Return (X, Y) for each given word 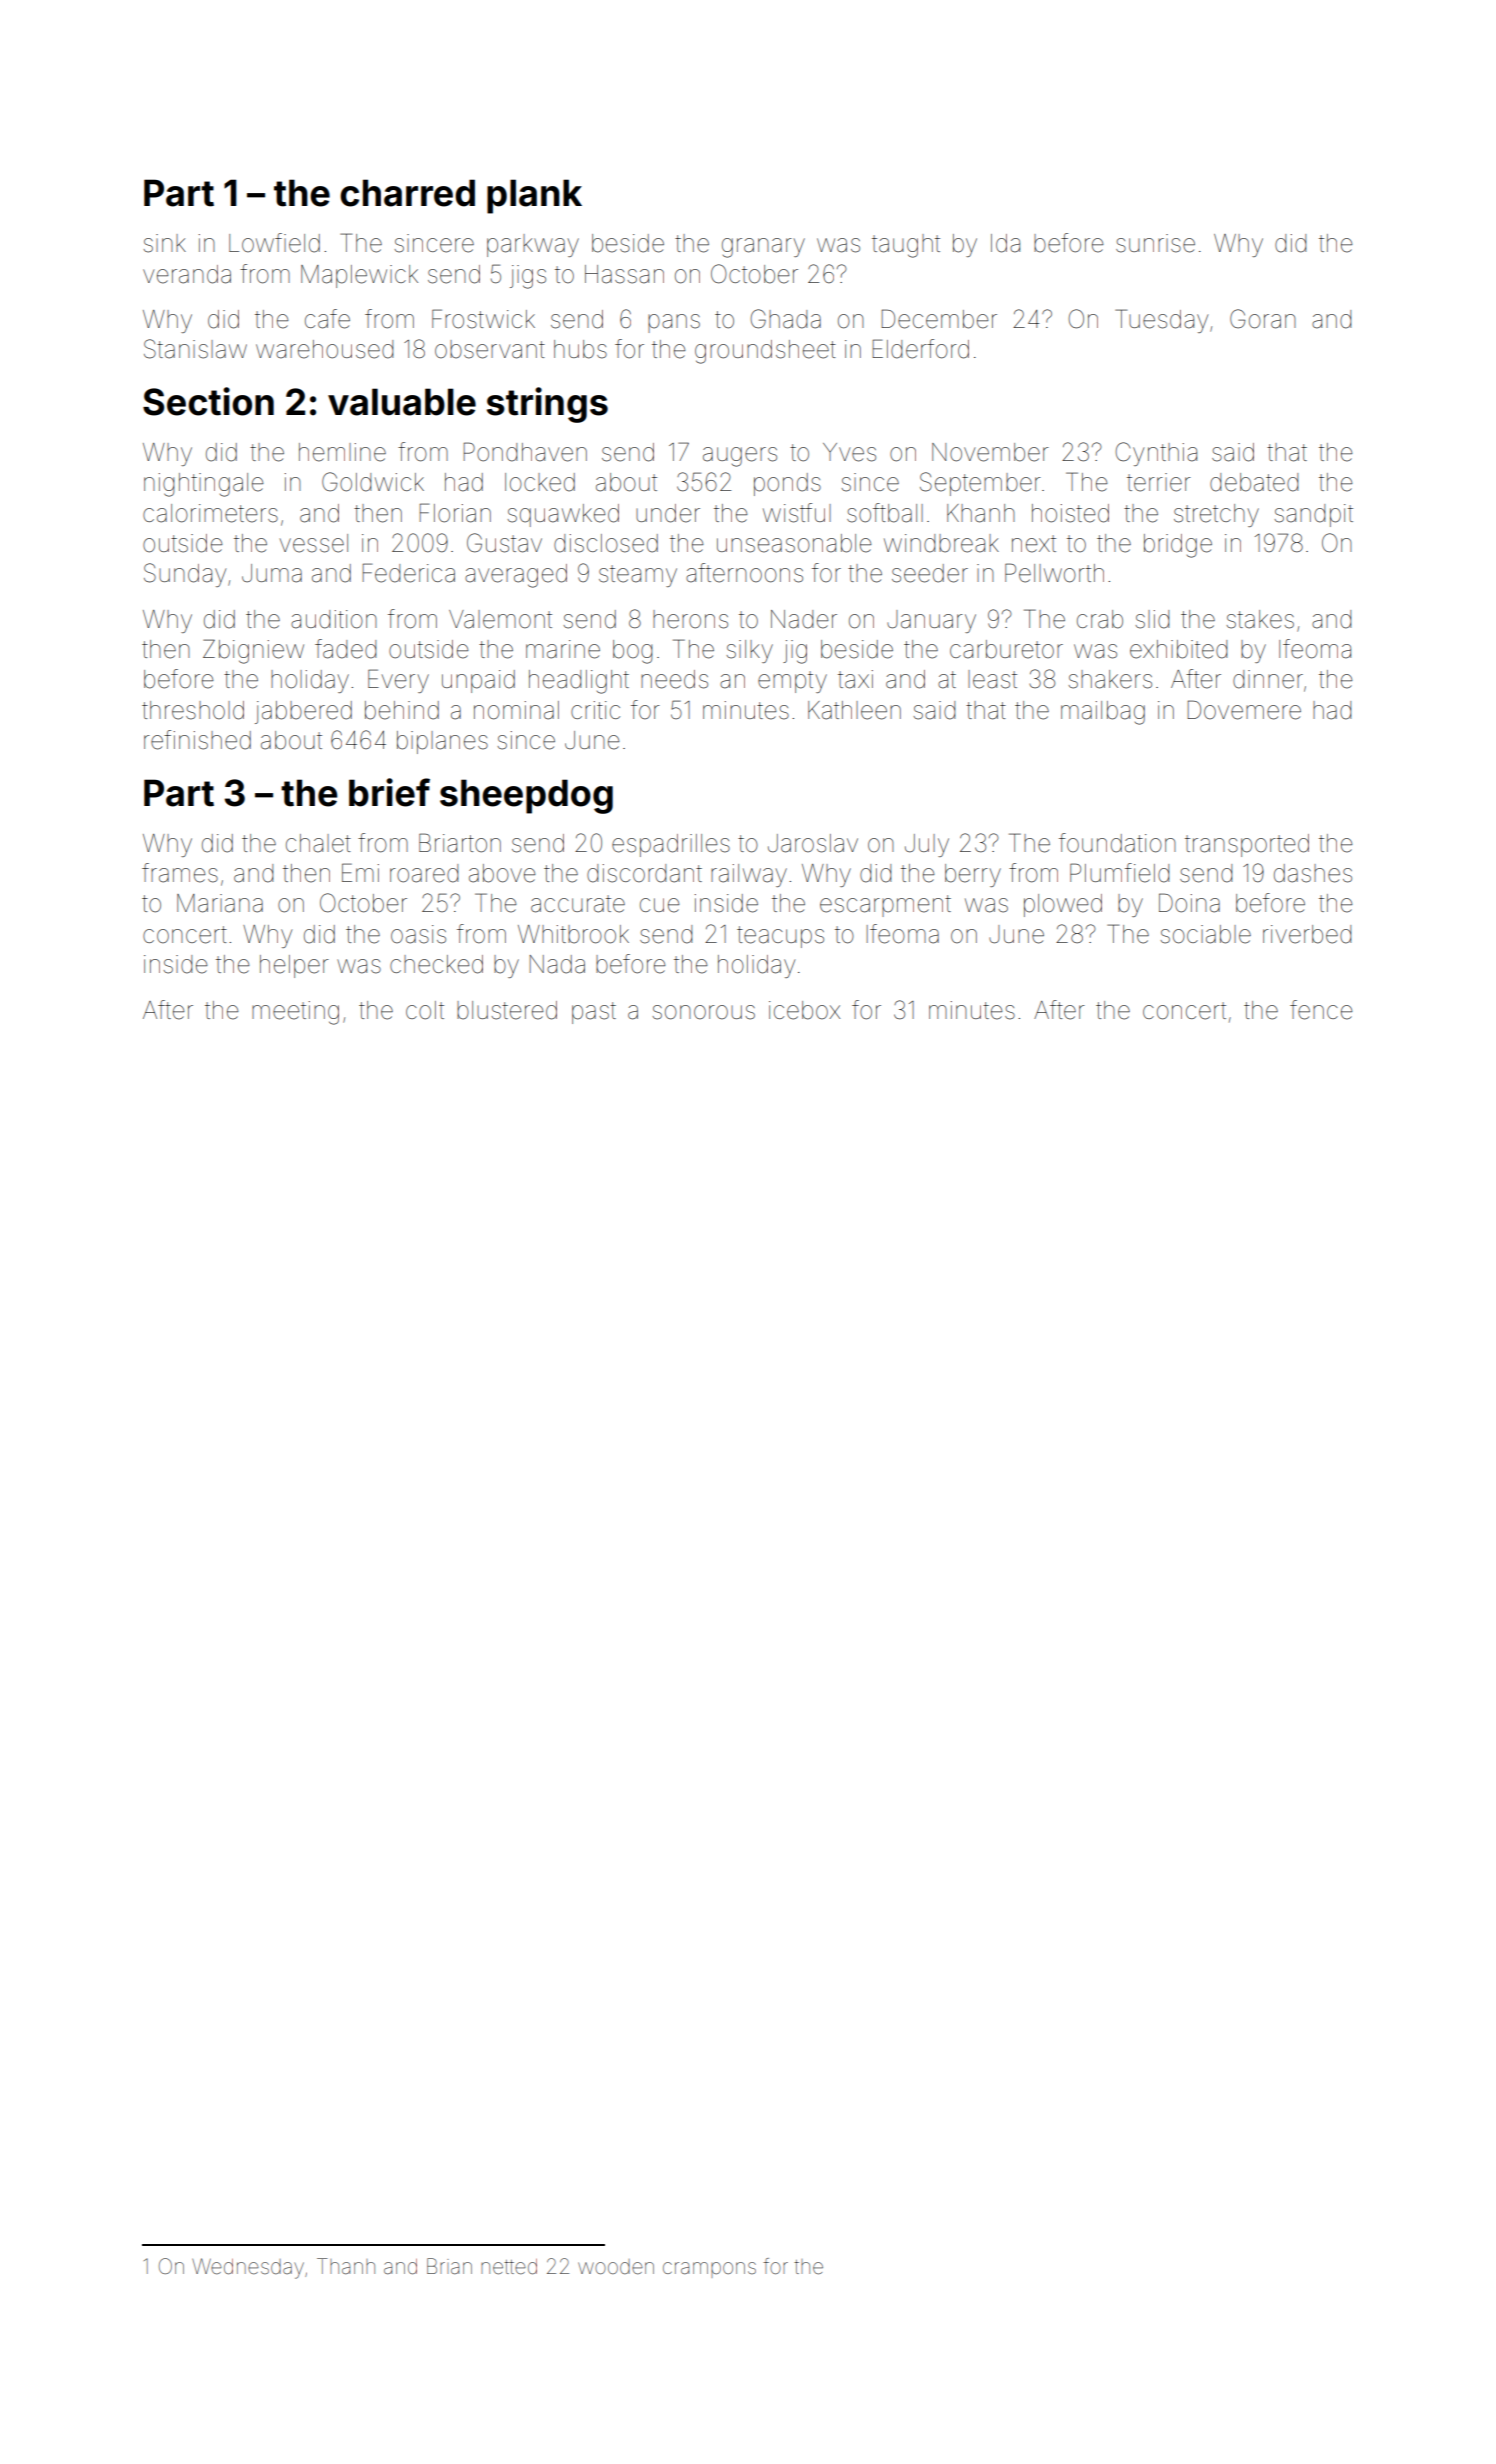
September (980, 484)
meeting (295, 1013)
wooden (616, 2266)
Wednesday (248, 2268)
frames (180, 873)
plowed (1063, 905)
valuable (402, 402)
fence (1321, 1010)
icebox (804, 1010)
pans (674, 323)
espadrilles (671, 845)
